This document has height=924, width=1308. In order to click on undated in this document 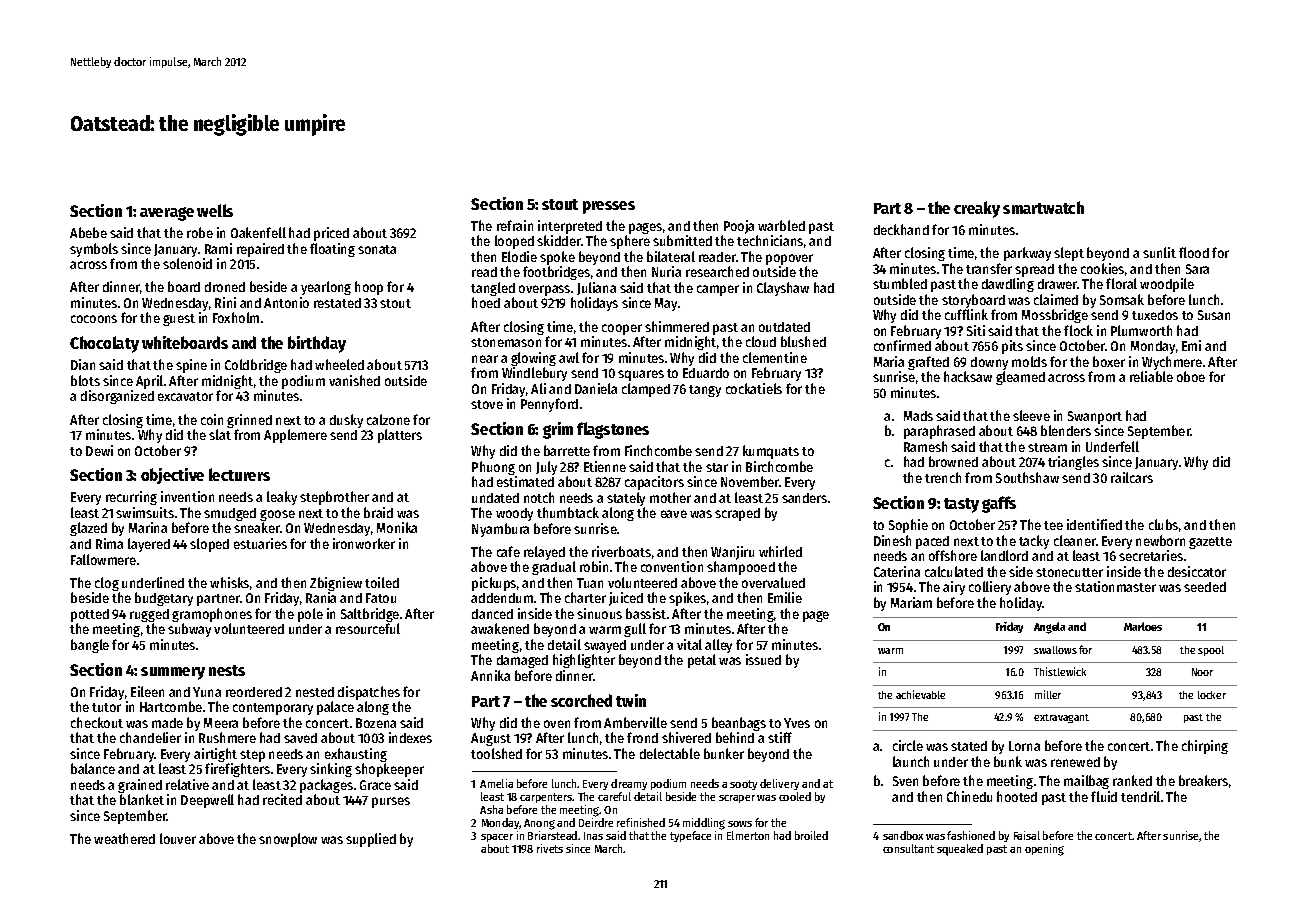, I will do `click(495, 498)`.
